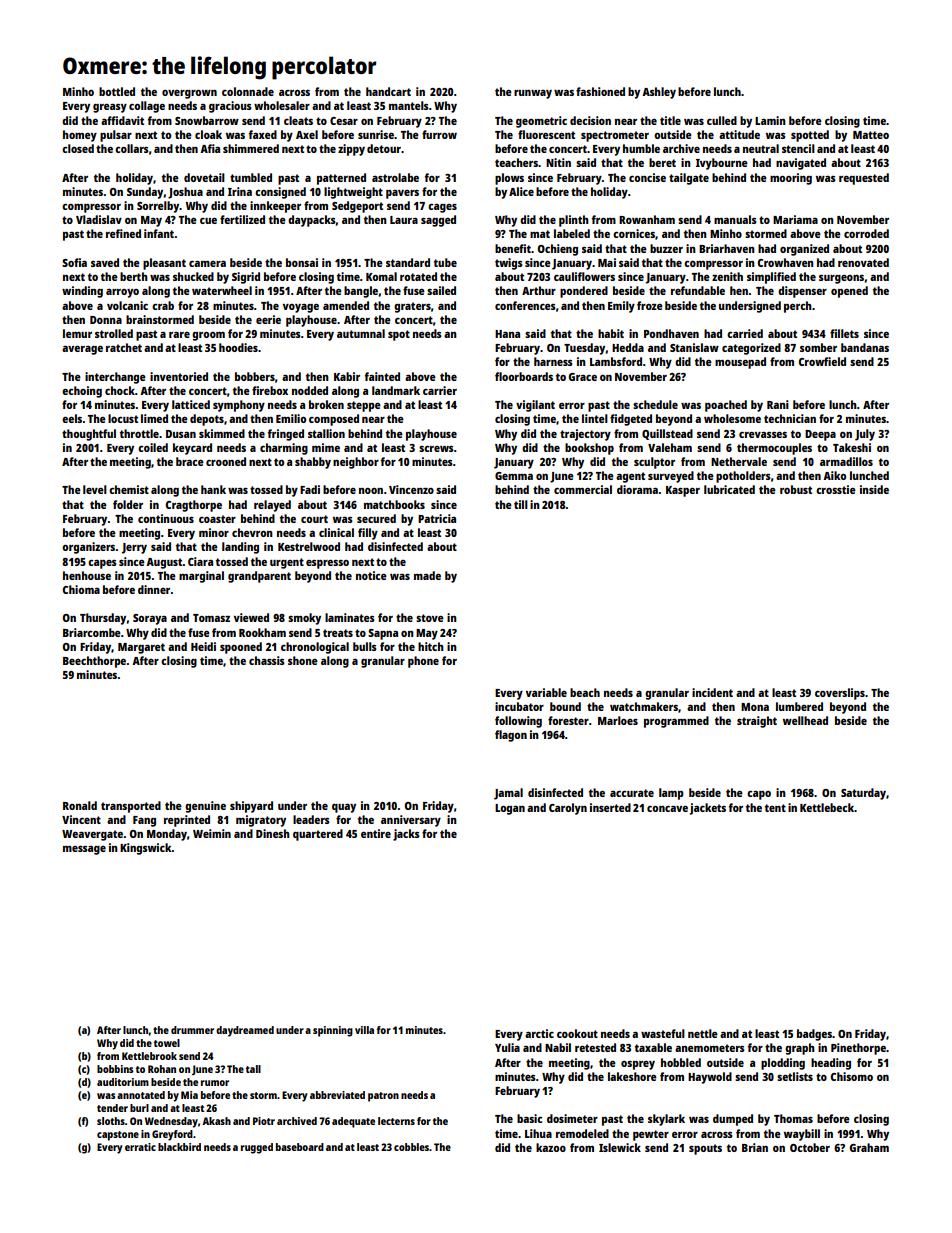 This document has width=952, height=1233. I want to click on abbreviated, so click(337, 1095).
